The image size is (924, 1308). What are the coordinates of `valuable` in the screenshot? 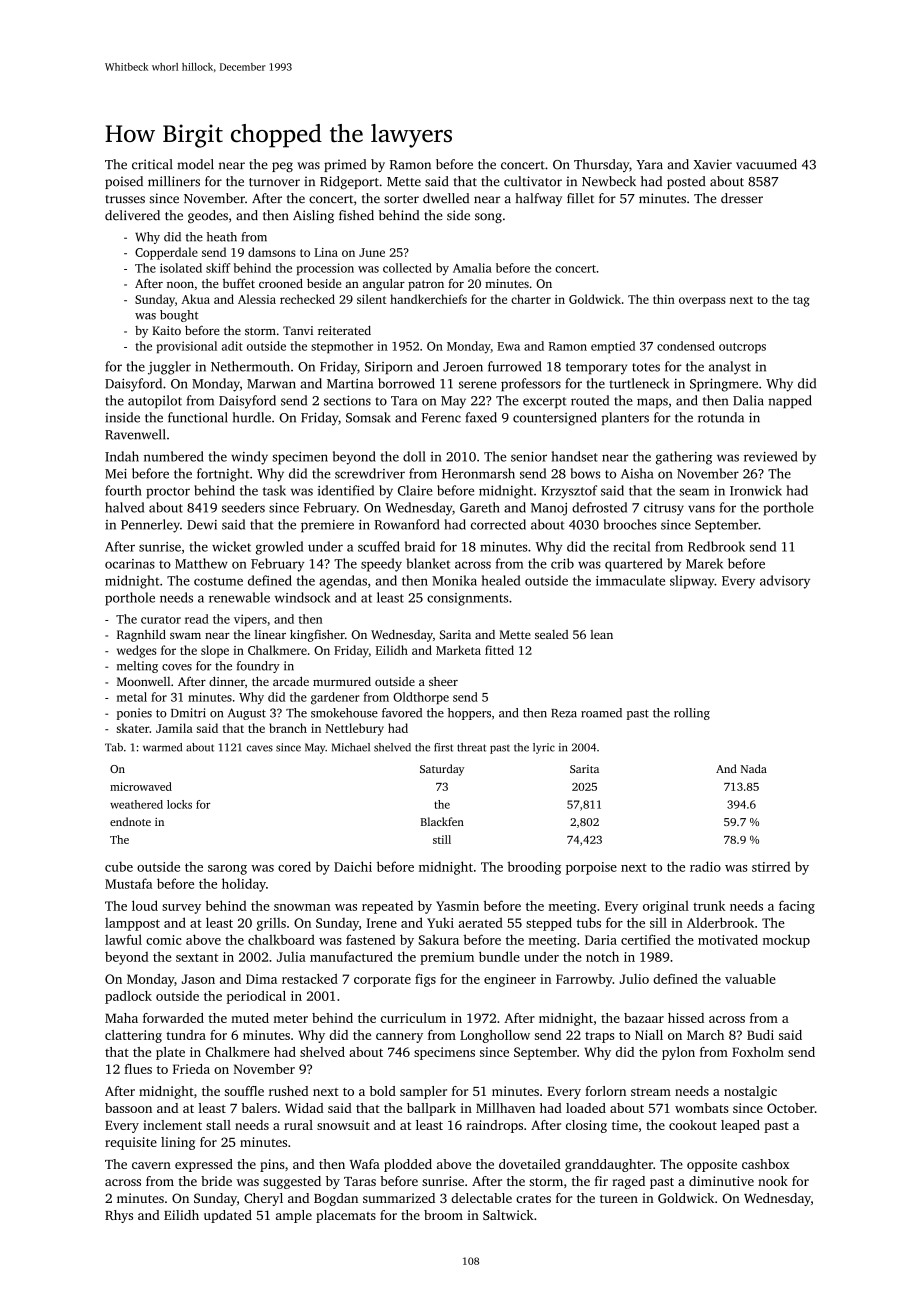 It's located at (750, 979).
